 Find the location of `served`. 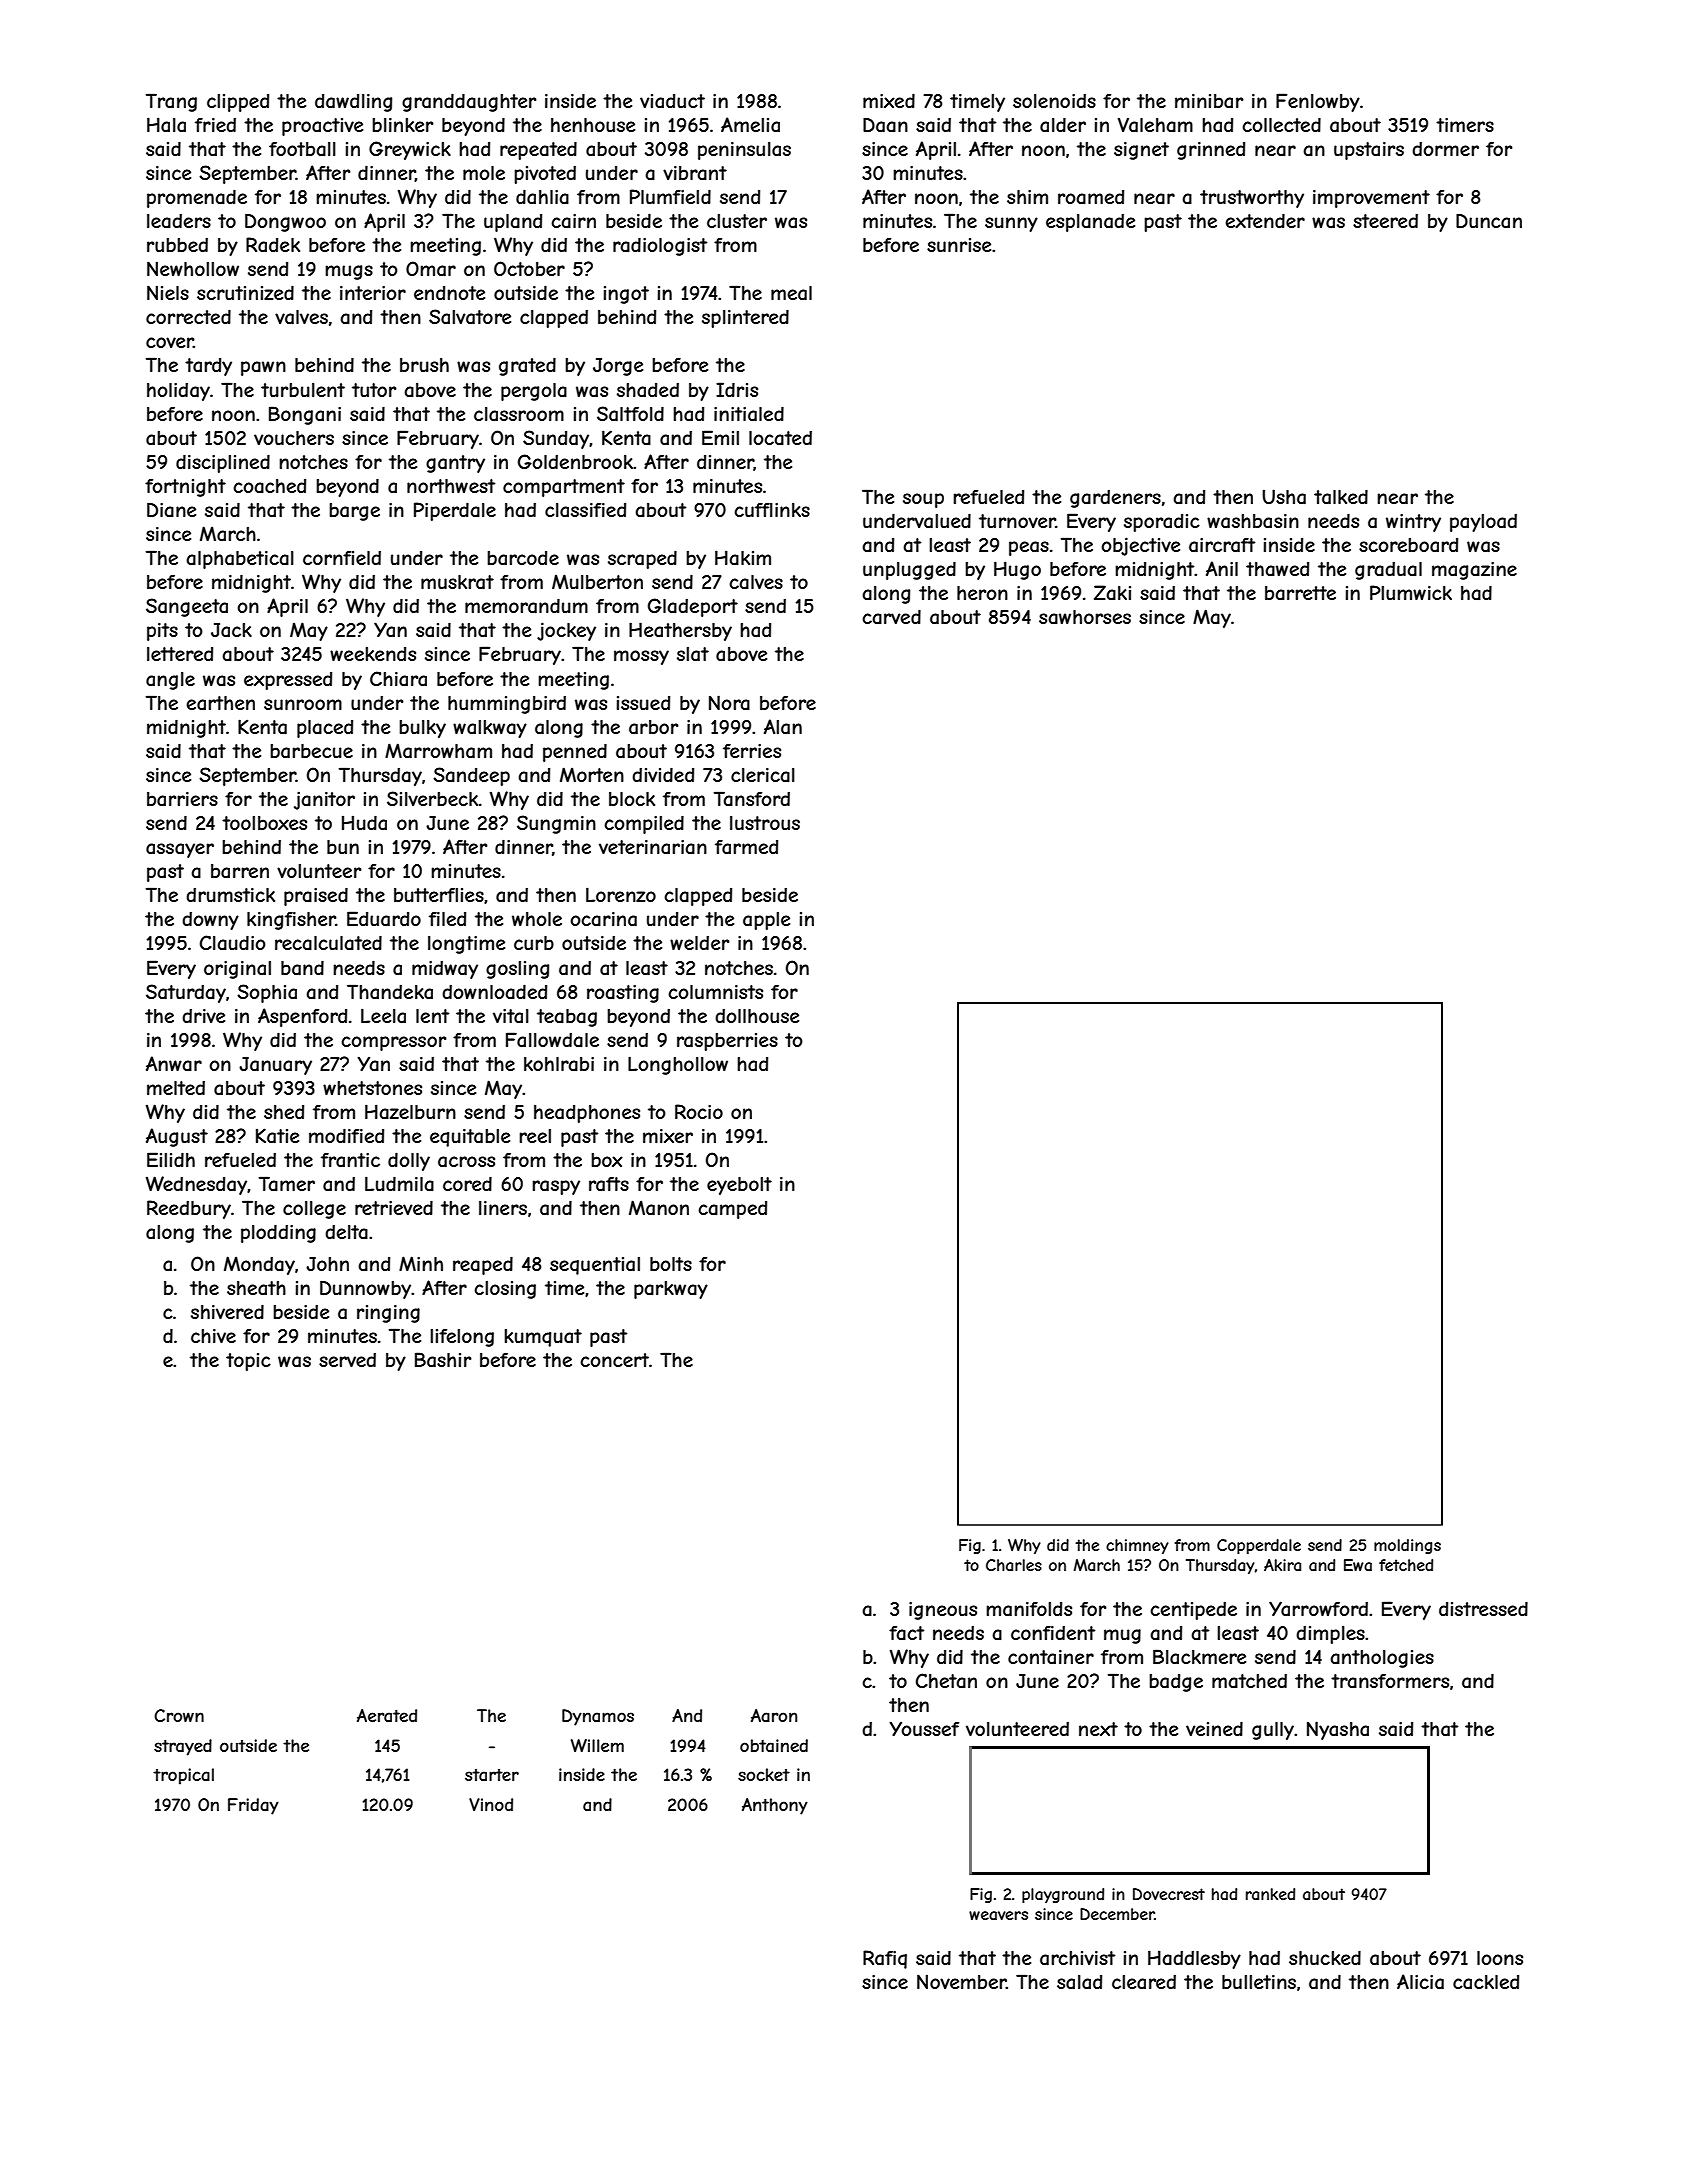

served is located at coordinates (347, 1360).
